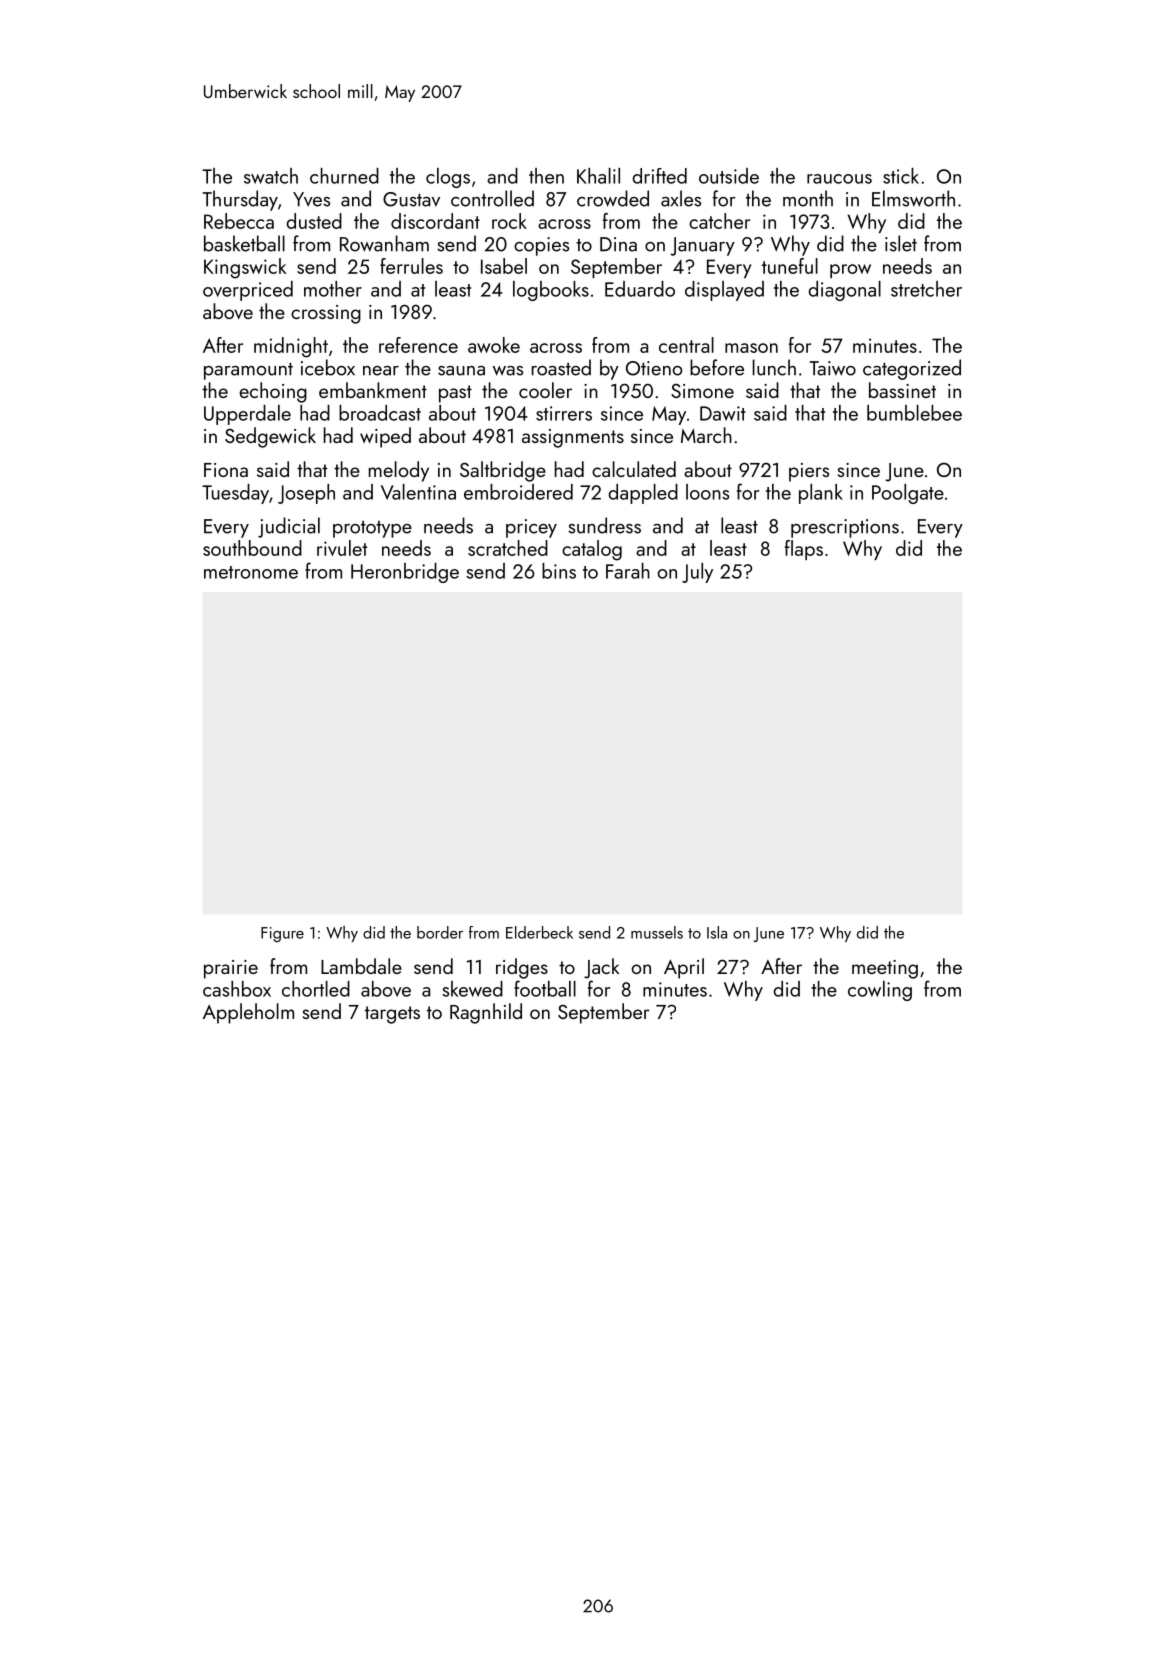  What do you see at coordinates (804, 550) in the screenshot?
I see `flaps` at bounding box center [804, 550].
